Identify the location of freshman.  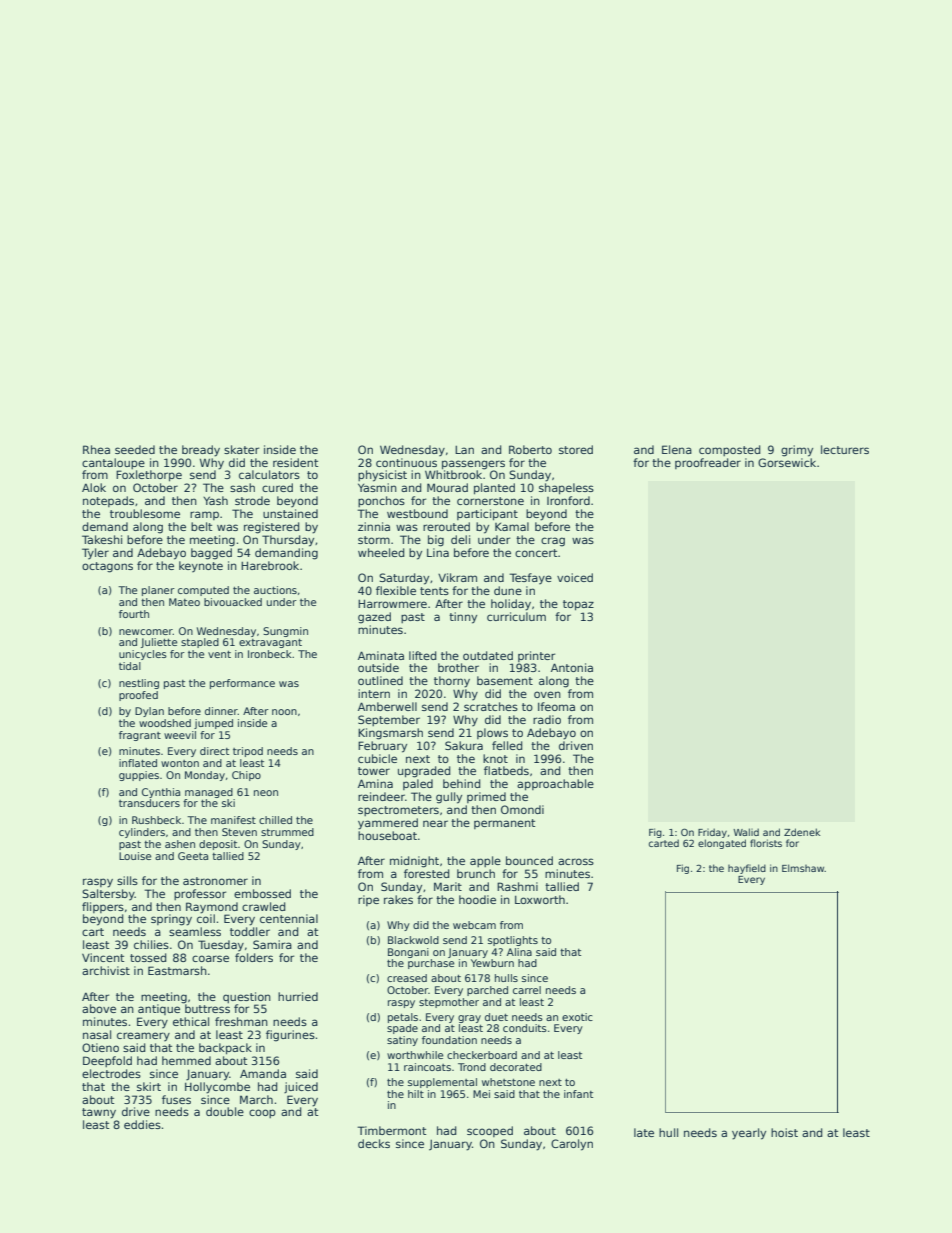
(241, 1021).
